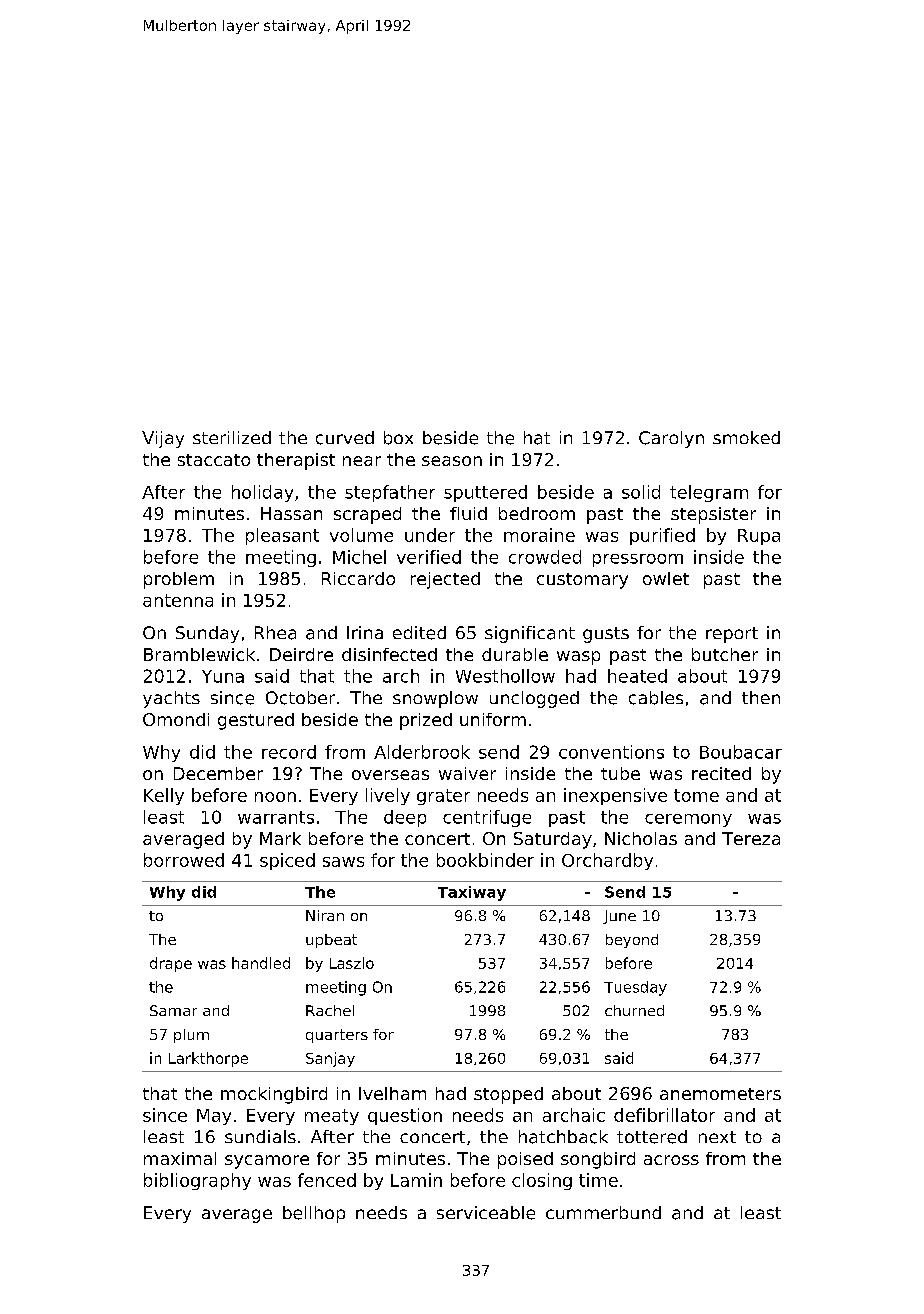  What do you see at coordinates (164, 796) in the image?
I see `Kelly` at bounding box center [164, 796].
